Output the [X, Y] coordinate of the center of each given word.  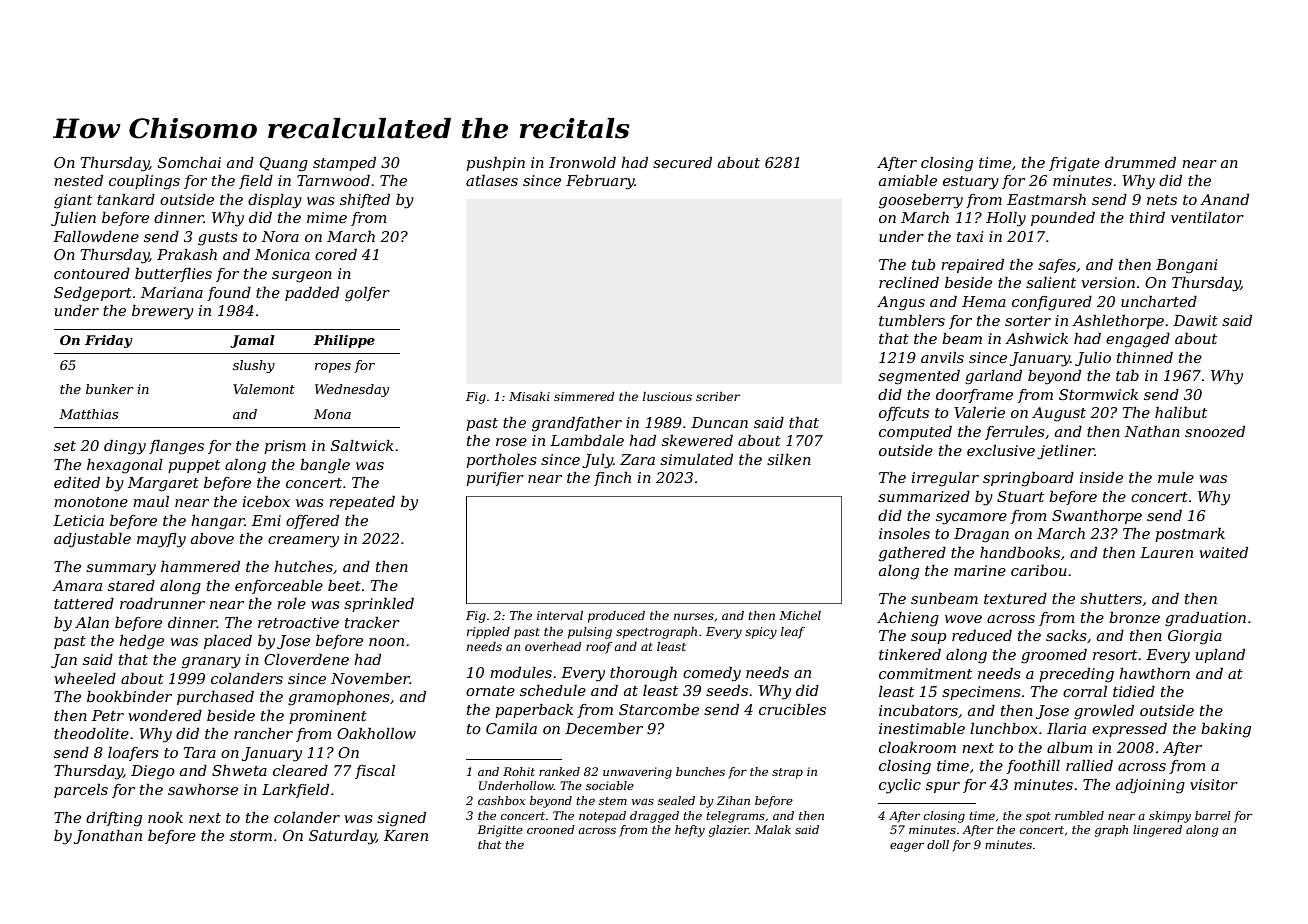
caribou [1039, 570]
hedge [141, 642]
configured [1052, 303]
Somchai [189, 162]
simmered [584, 396]
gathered [912, 554]
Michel [800, 615]
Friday [109, 341]
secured [682, 162]
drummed [1140, 162]
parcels [81, 791]
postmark [1190, 535]
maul [151, 501]
